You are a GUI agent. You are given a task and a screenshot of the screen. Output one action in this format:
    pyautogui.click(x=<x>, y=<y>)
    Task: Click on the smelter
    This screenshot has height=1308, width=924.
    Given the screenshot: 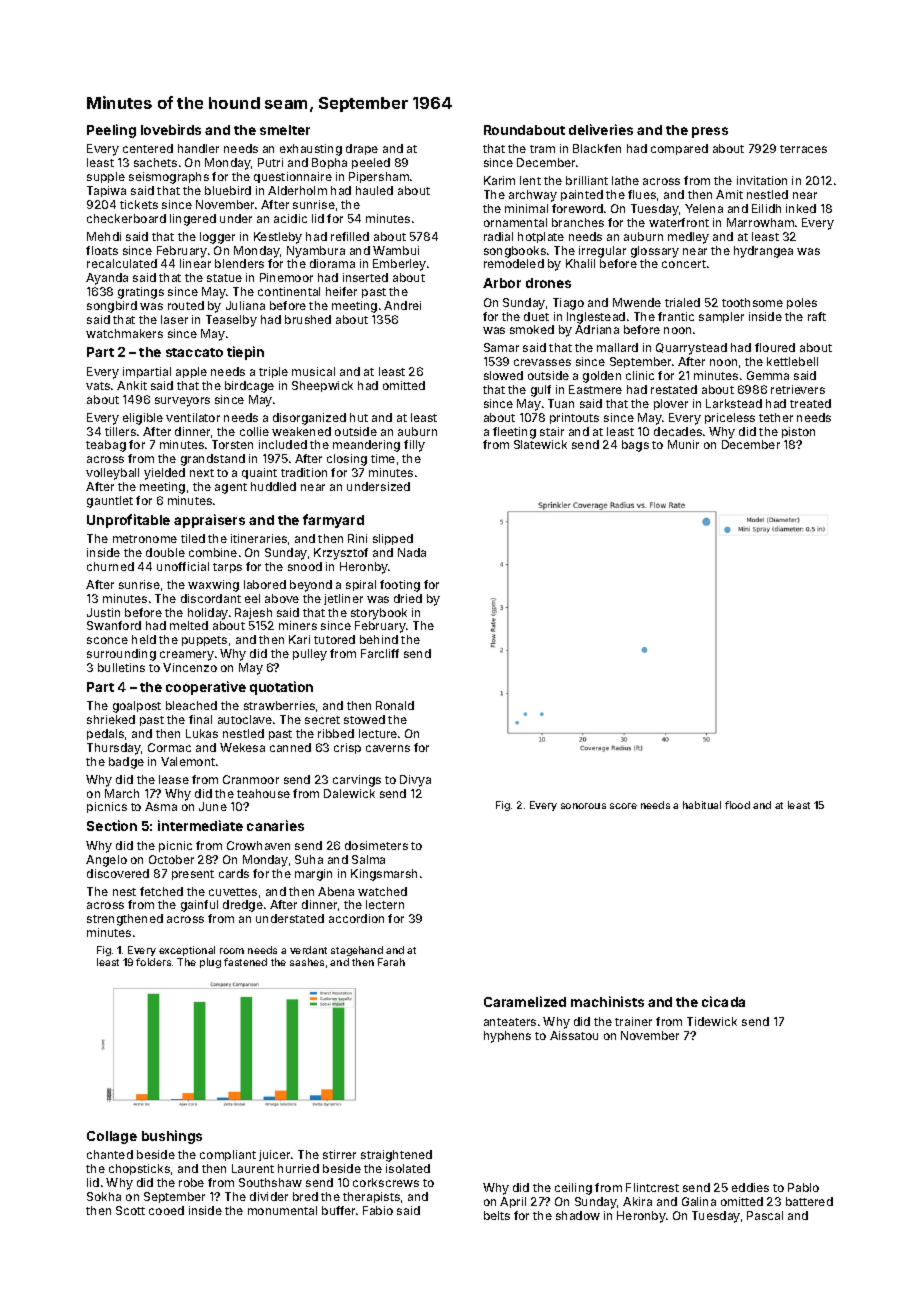 What is the action you would take?
    pyautogui.click(x=285, y=130)
